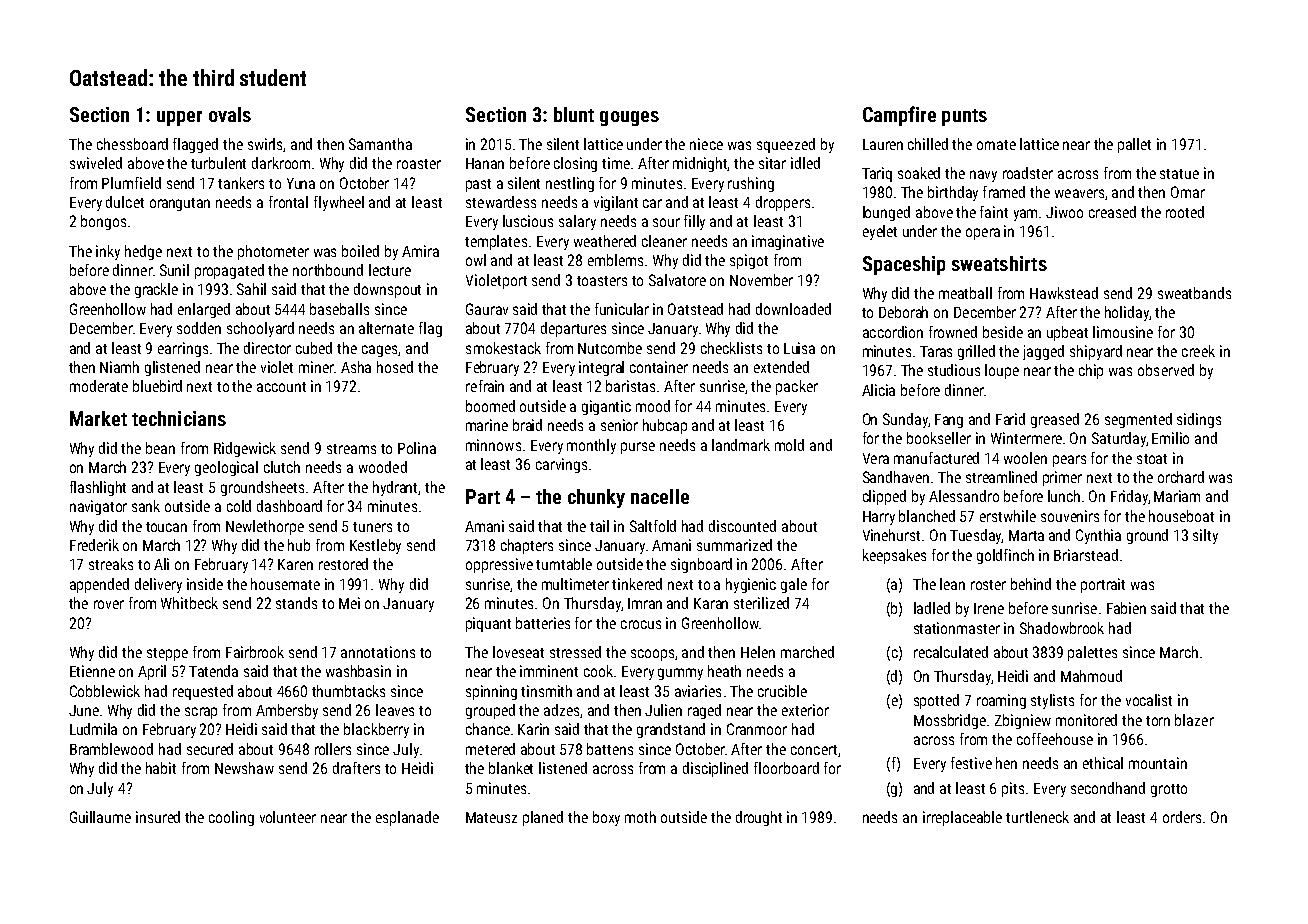 This screenshot has height=924, width=1308. What do you see at coordinates (109, 604) in the screenshot?
I see `rover` at bounding box center [109, 604].
